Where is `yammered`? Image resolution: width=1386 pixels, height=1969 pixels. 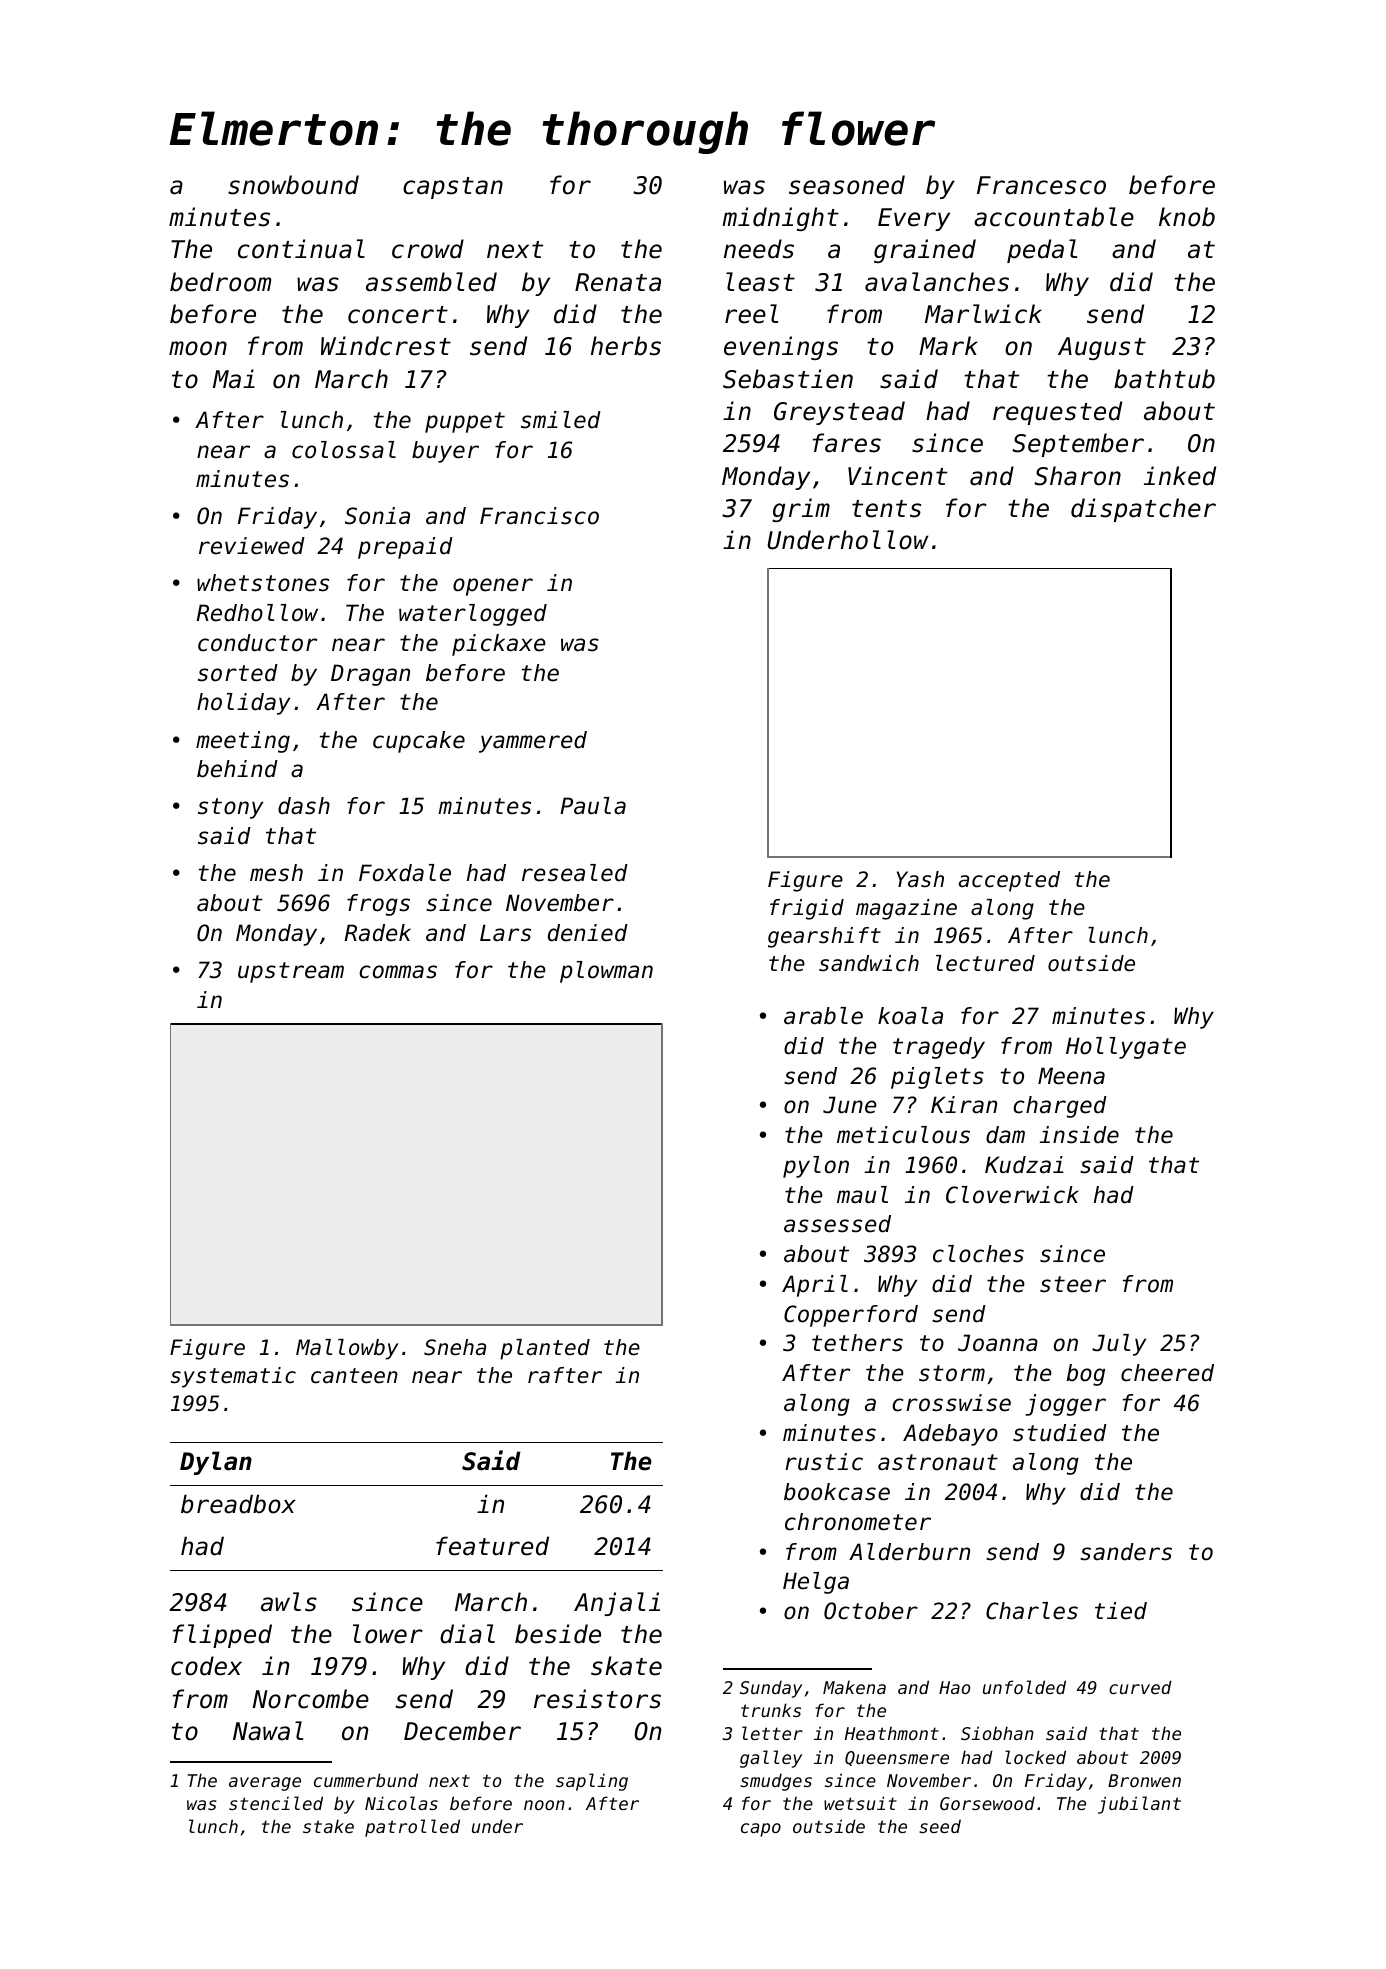
yammered is located at coordinates (533, 742).
